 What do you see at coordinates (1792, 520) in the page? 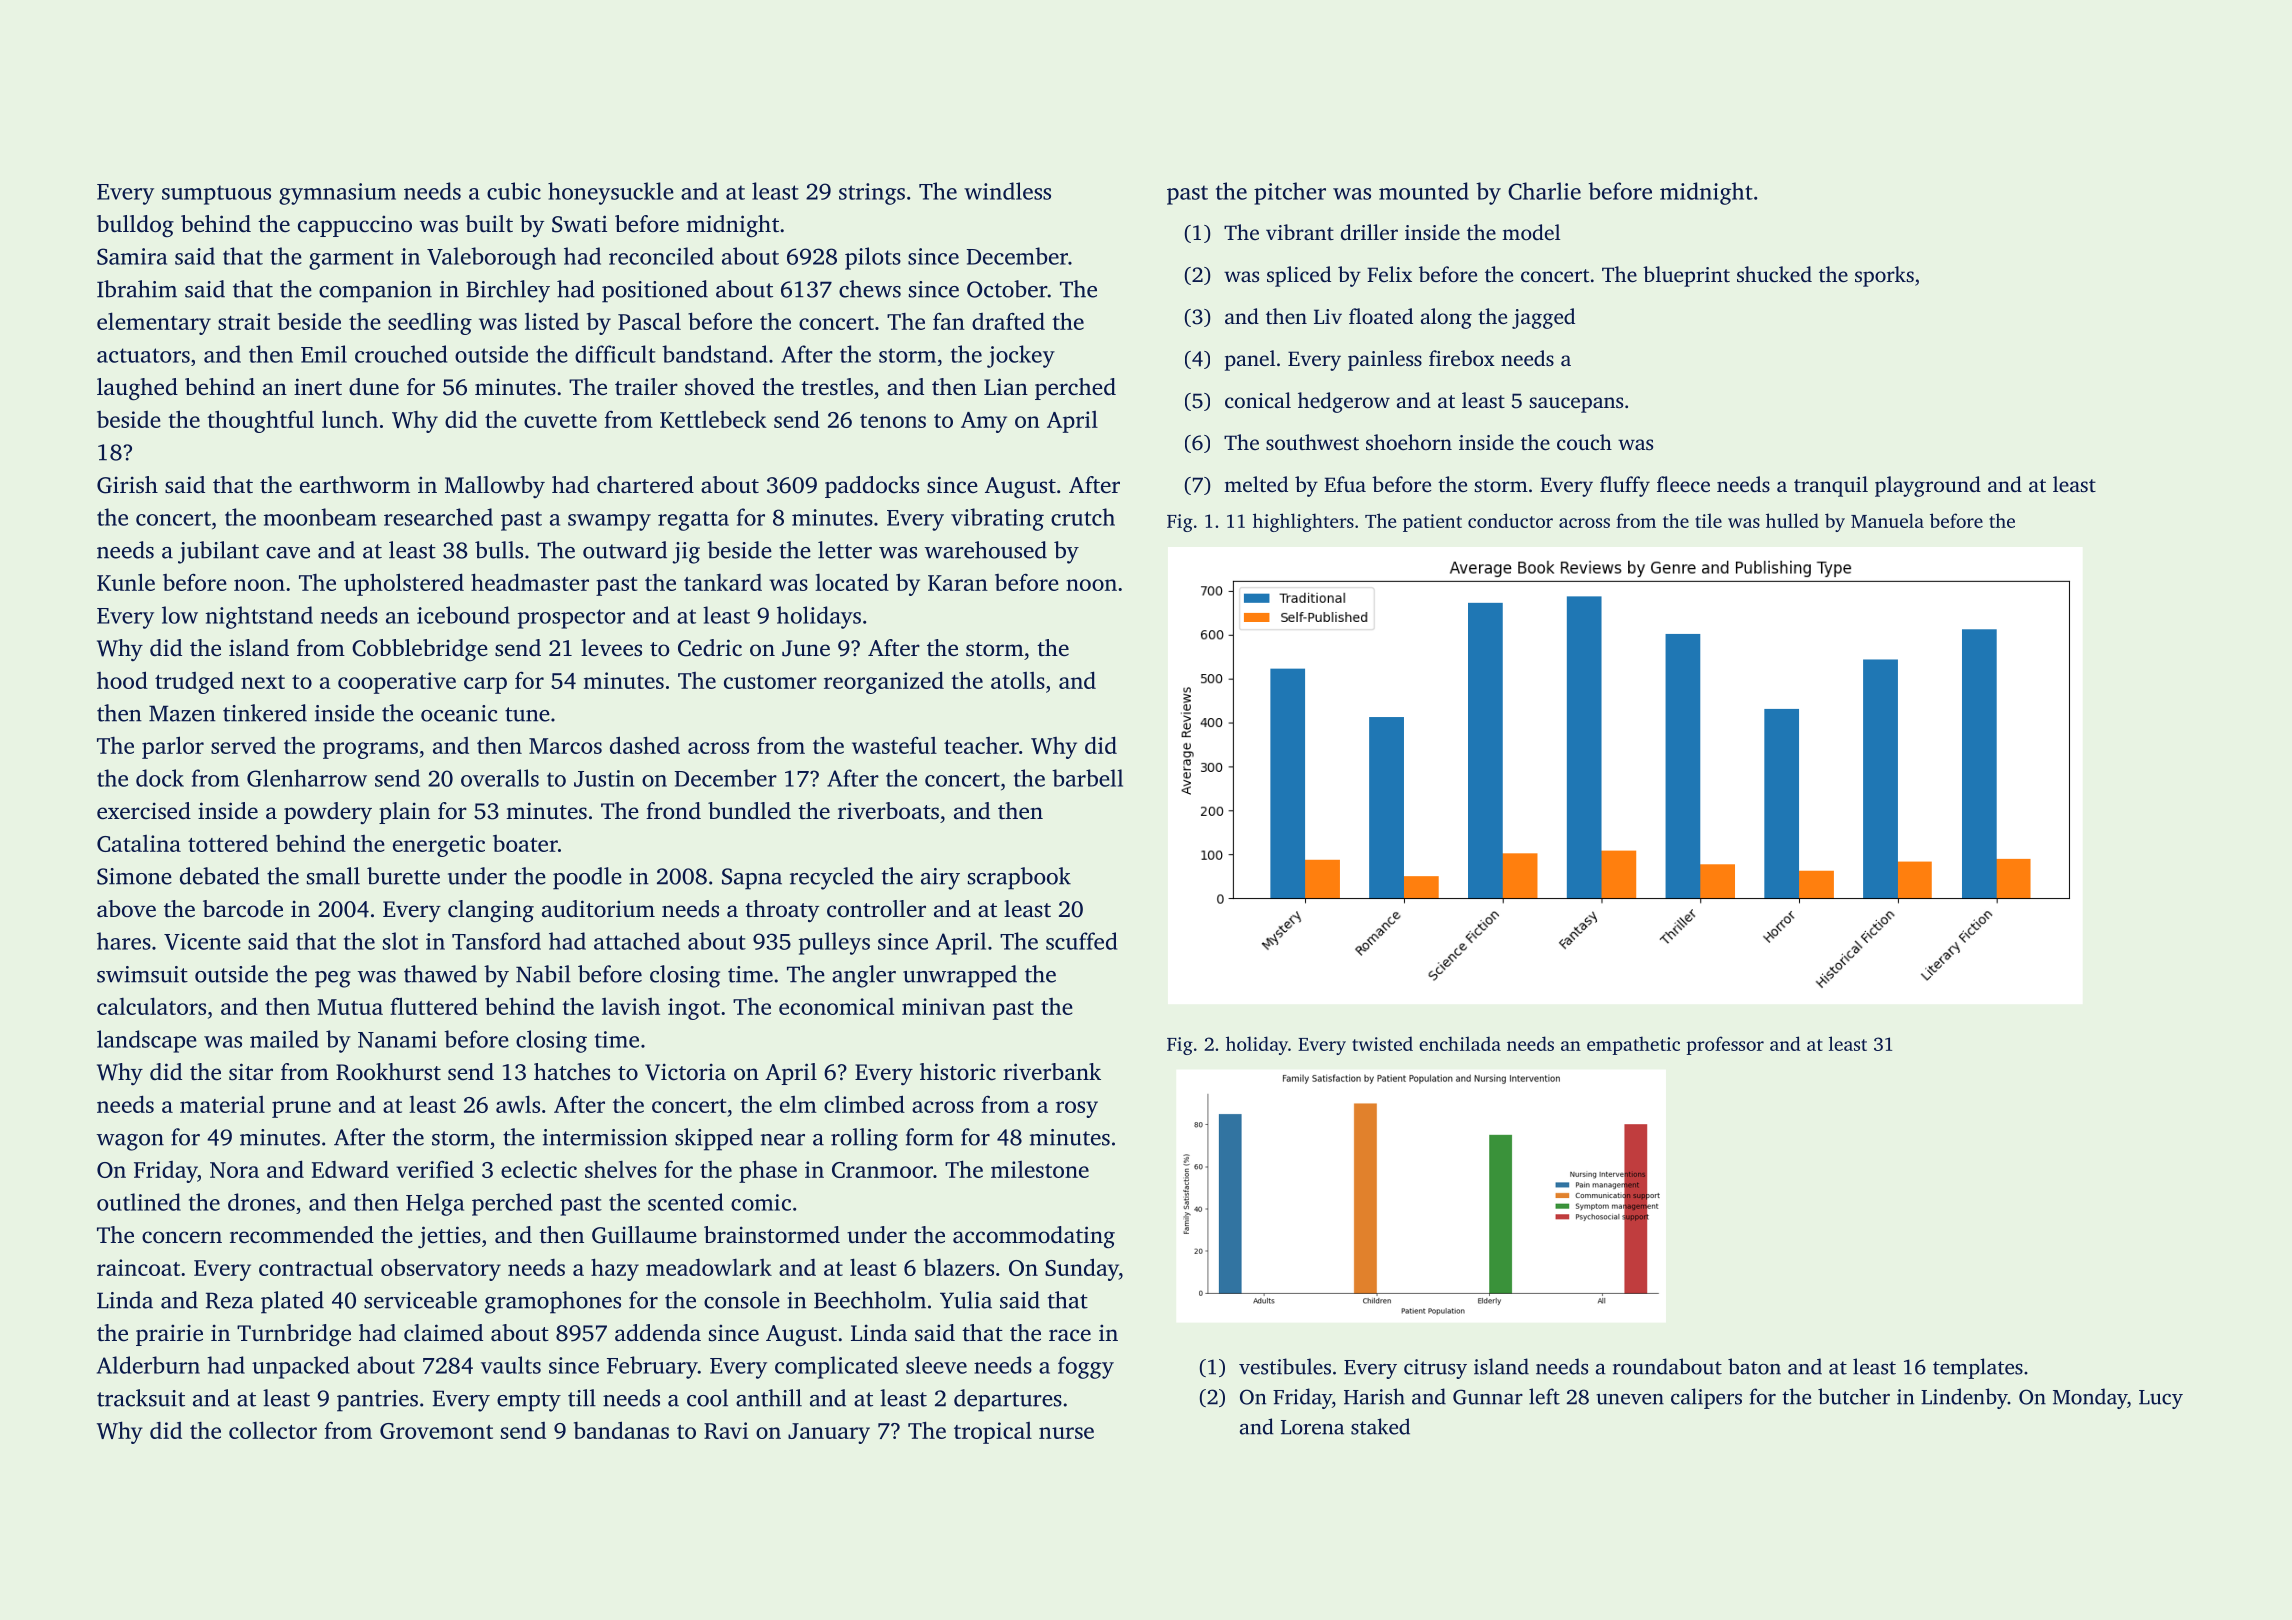
I see `hulled` at bounding box center [1792, 520].
